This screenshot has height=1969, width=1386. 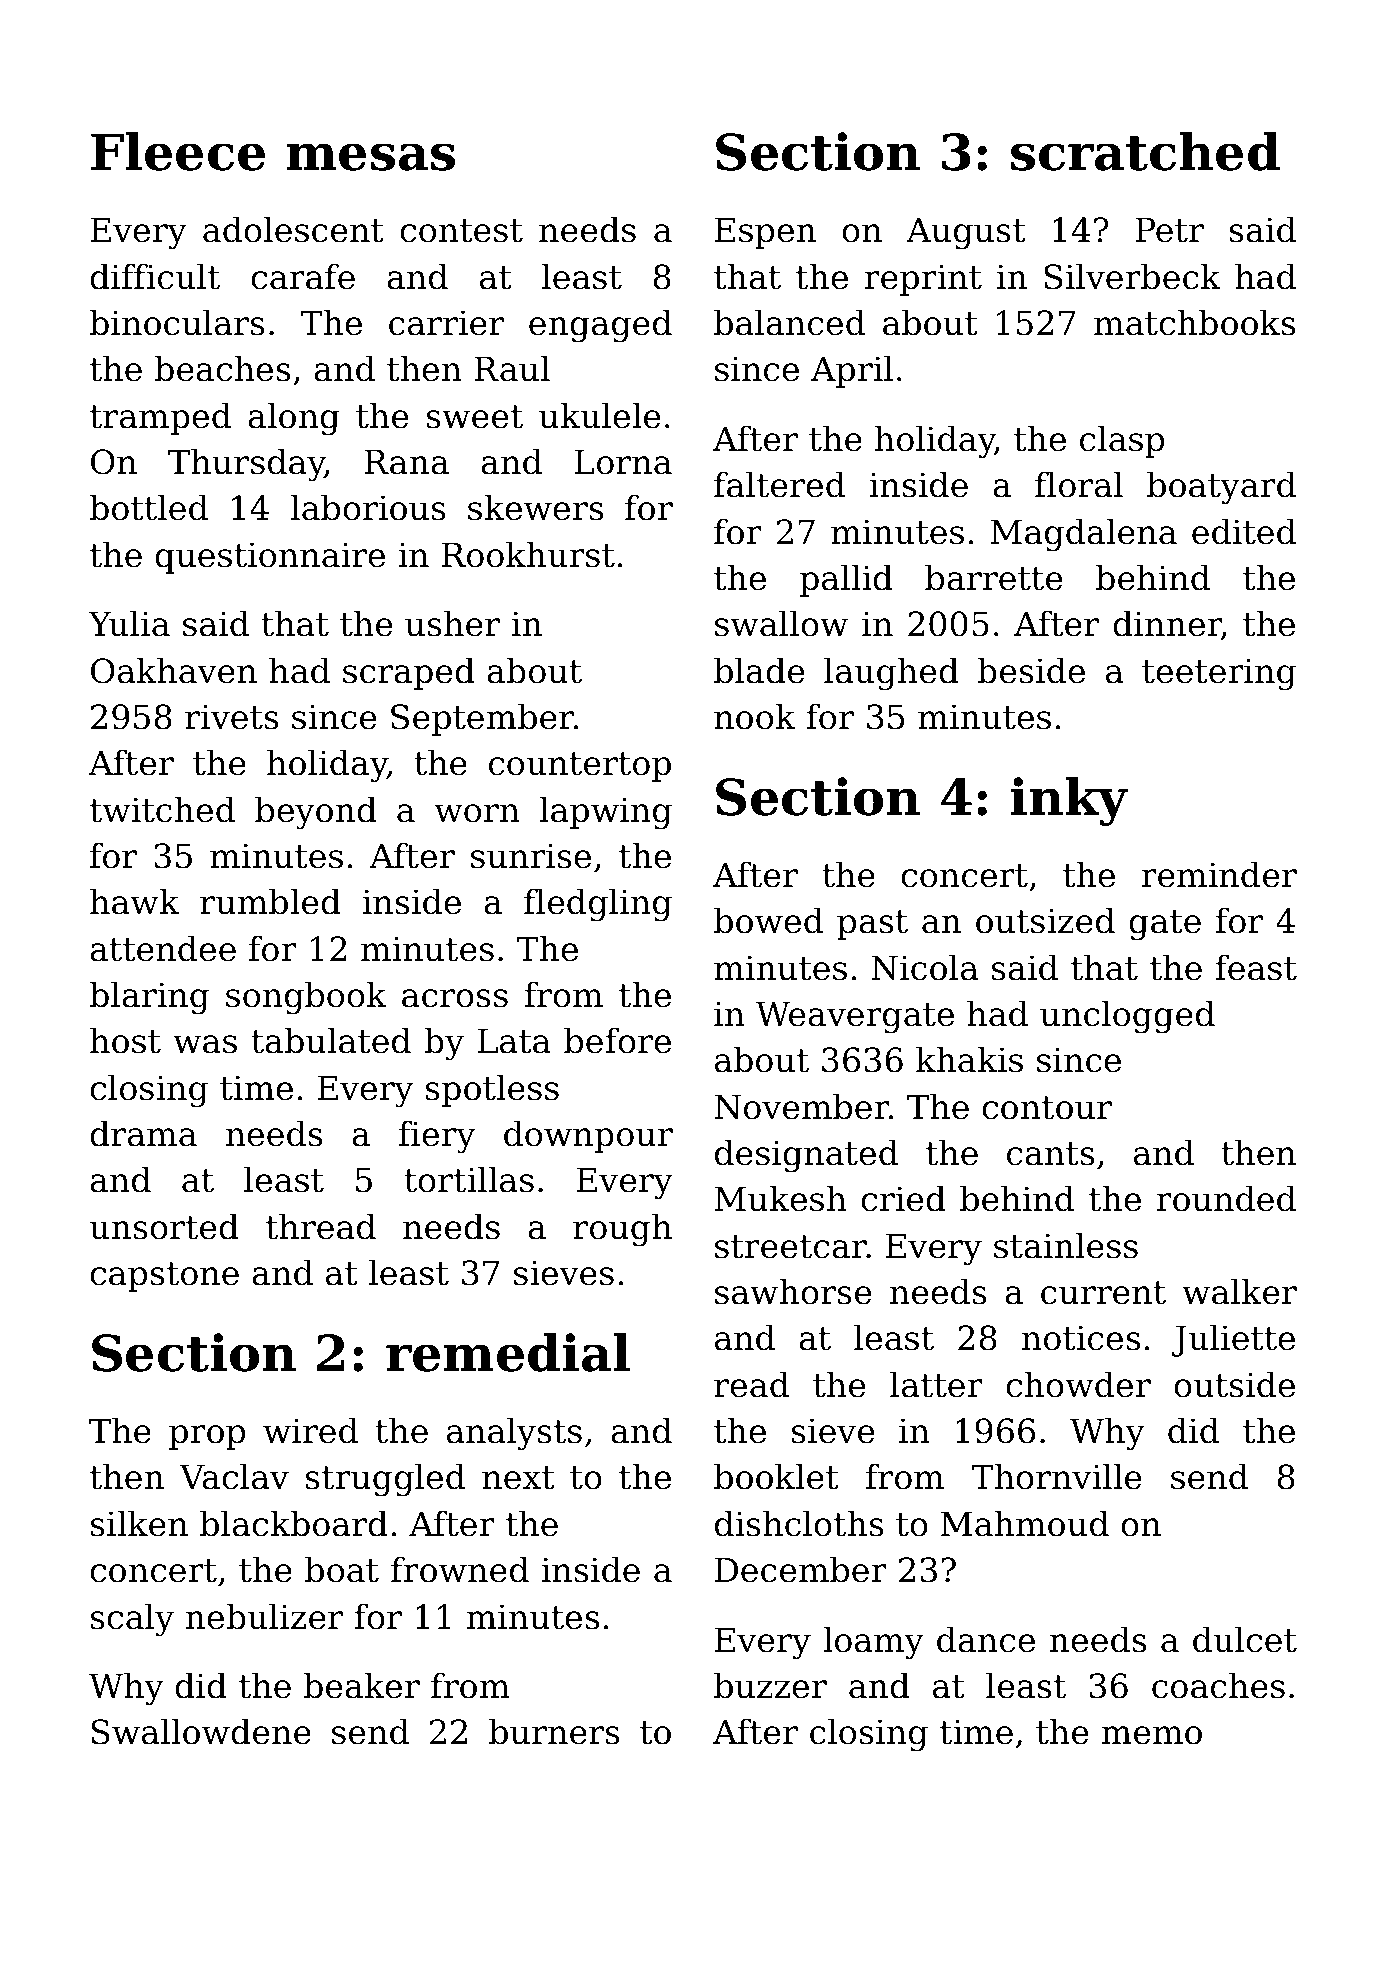 What do you see at coordinates (1151, 1735) in the screenshot?
I see `memo` at bounding box center [1151, 1735].
